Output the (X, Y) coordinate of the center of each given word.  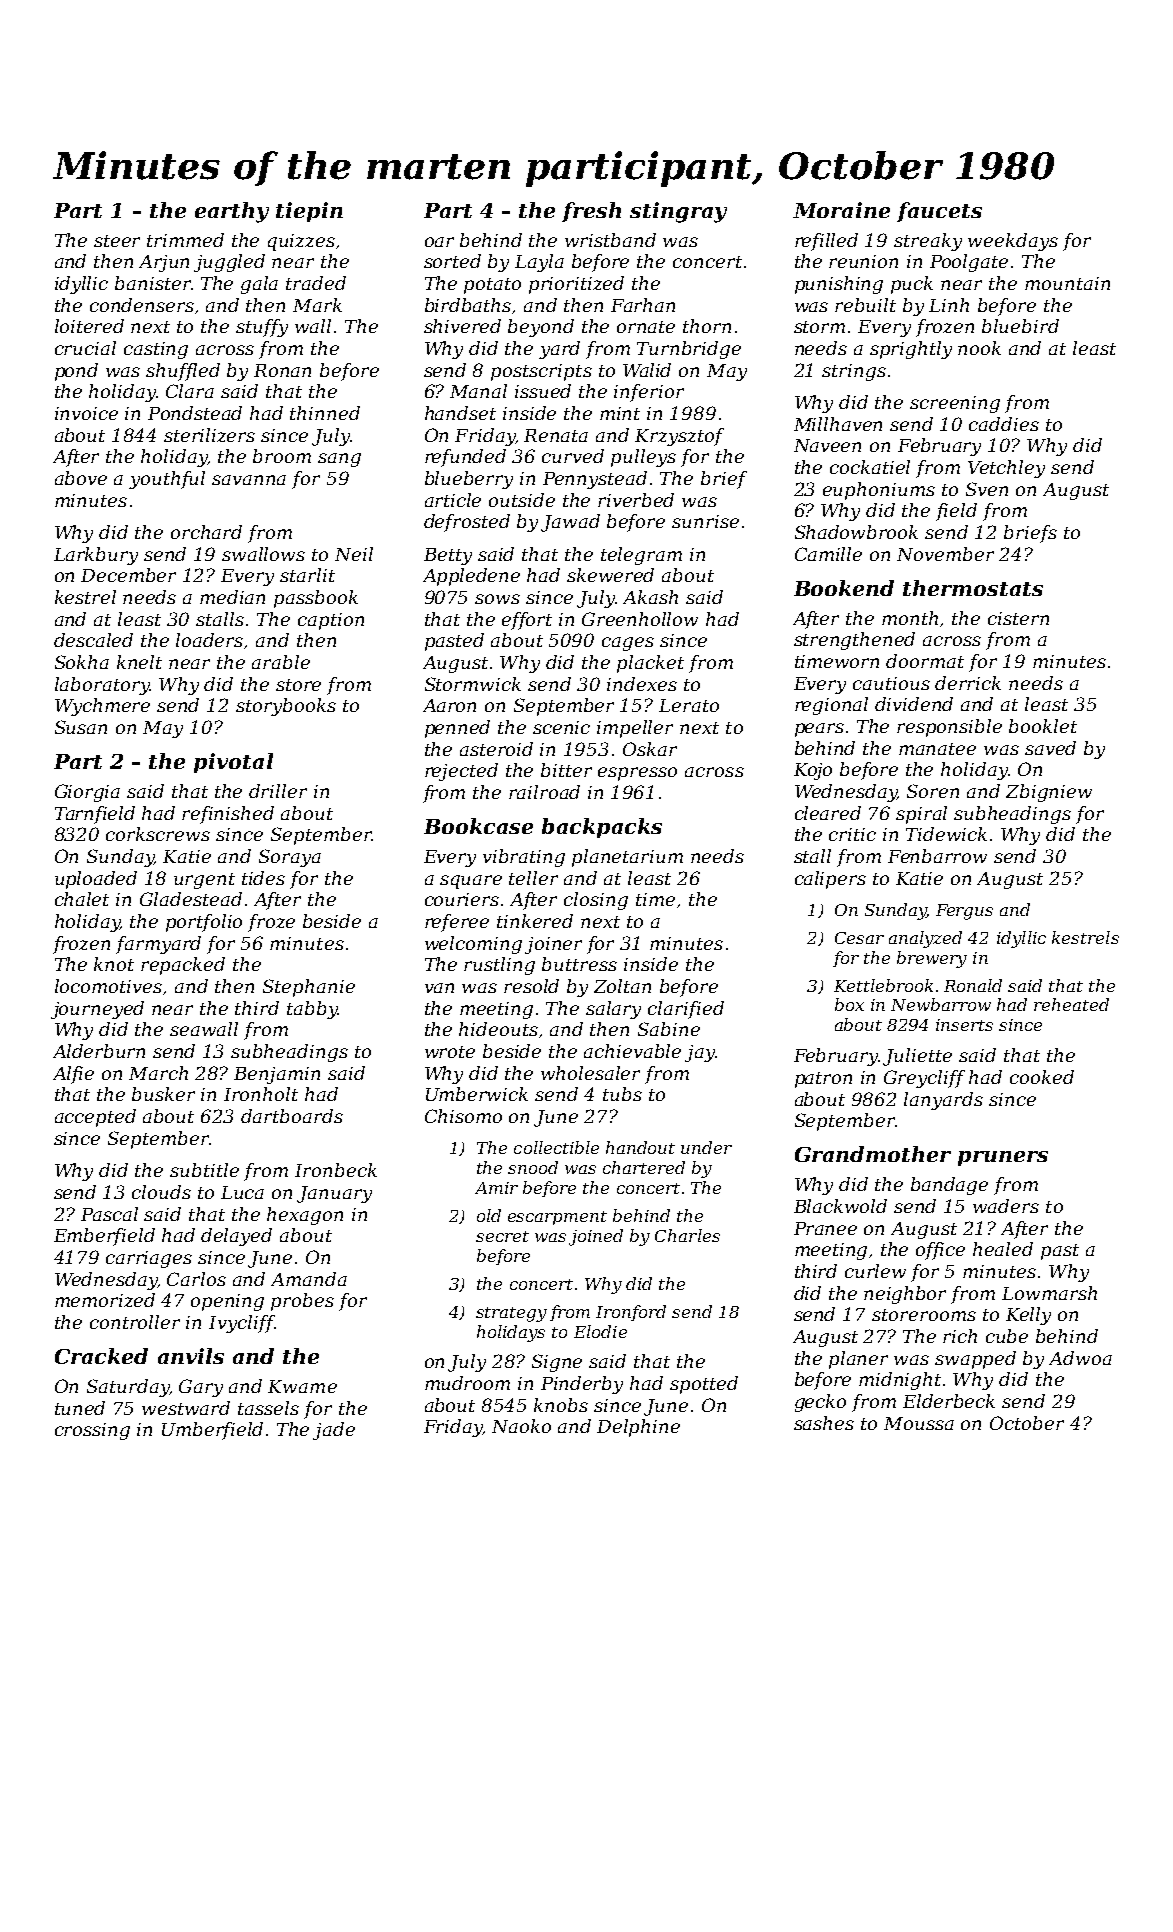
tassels (268, 1408)
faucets (939, 212)
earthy (232, 212)
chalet (82, 899)
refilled (826, 242)
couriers (462, 899)
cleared (828, 813)
